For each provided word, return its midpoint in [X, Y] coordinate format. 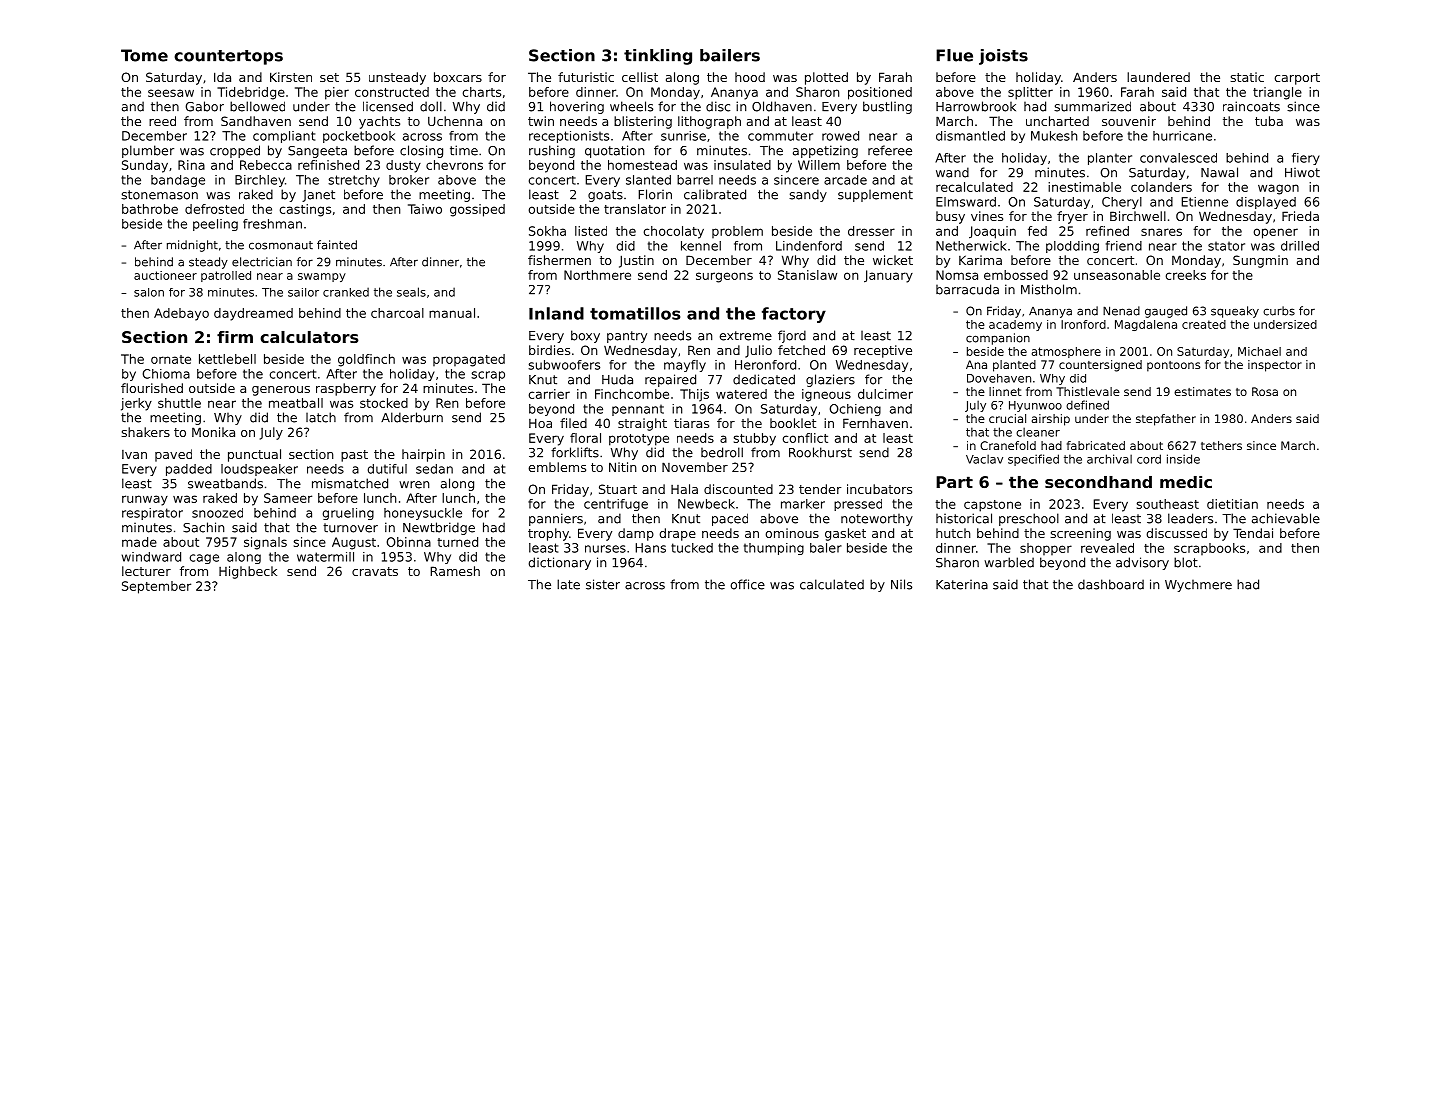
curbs [1279, 311]
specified [1033, 460]
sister [603, 584]
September [156, 587]
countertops [228, 57]
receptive [883, 351]
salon [149, 292]
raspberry [346, 389]
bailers [730, 55]
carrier [549, 394]
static [1247, 77]
